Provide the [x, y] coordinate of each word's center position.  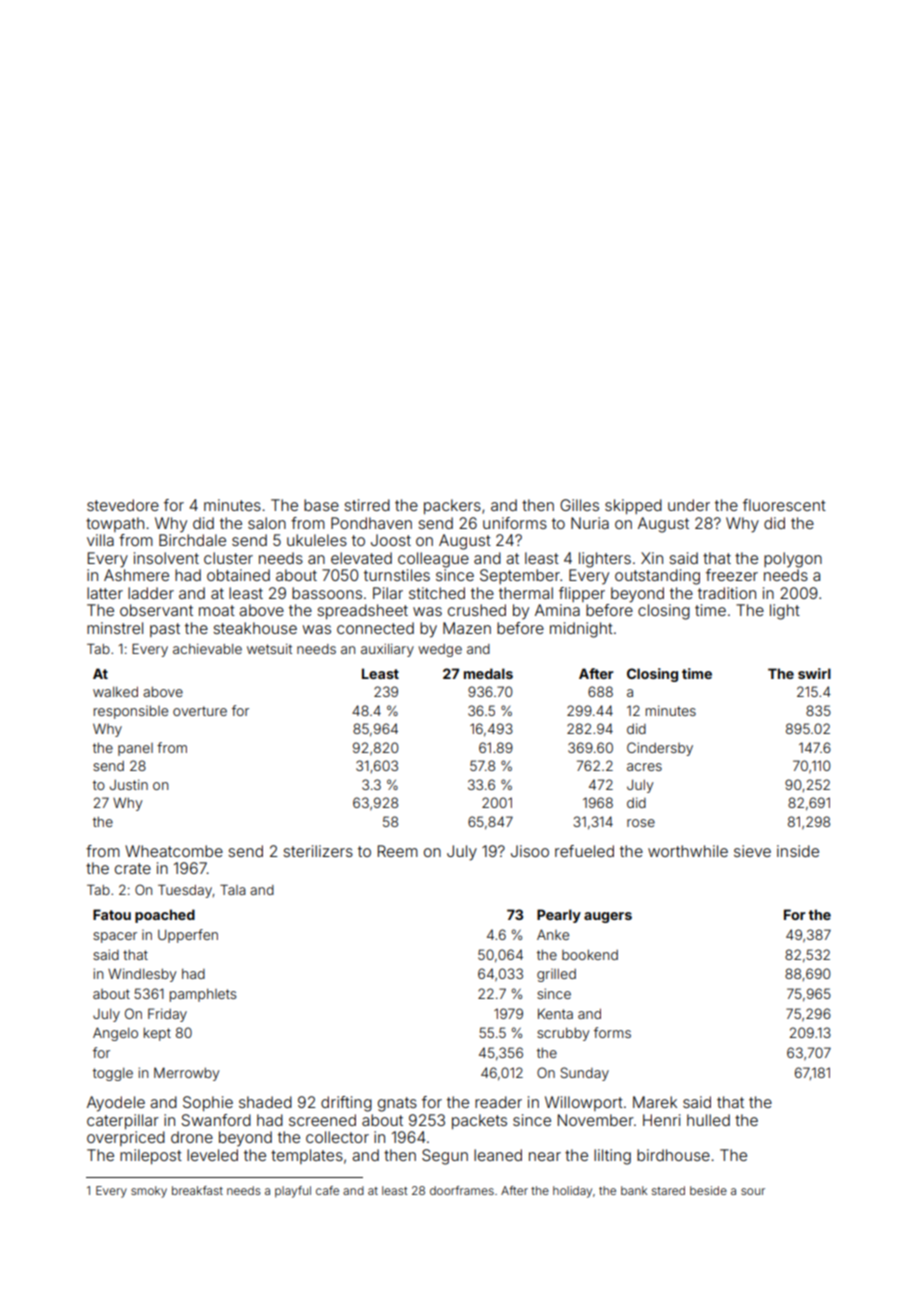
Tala [233, 890]
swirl [814, 673]
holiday [572, 1192]
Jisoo [530, 851]
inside [798, 851]
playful [293, 1192]
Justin [129, 784]
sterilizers [318, 851]
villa [100, 540]
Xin [652, 558]
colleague [433, 560]
